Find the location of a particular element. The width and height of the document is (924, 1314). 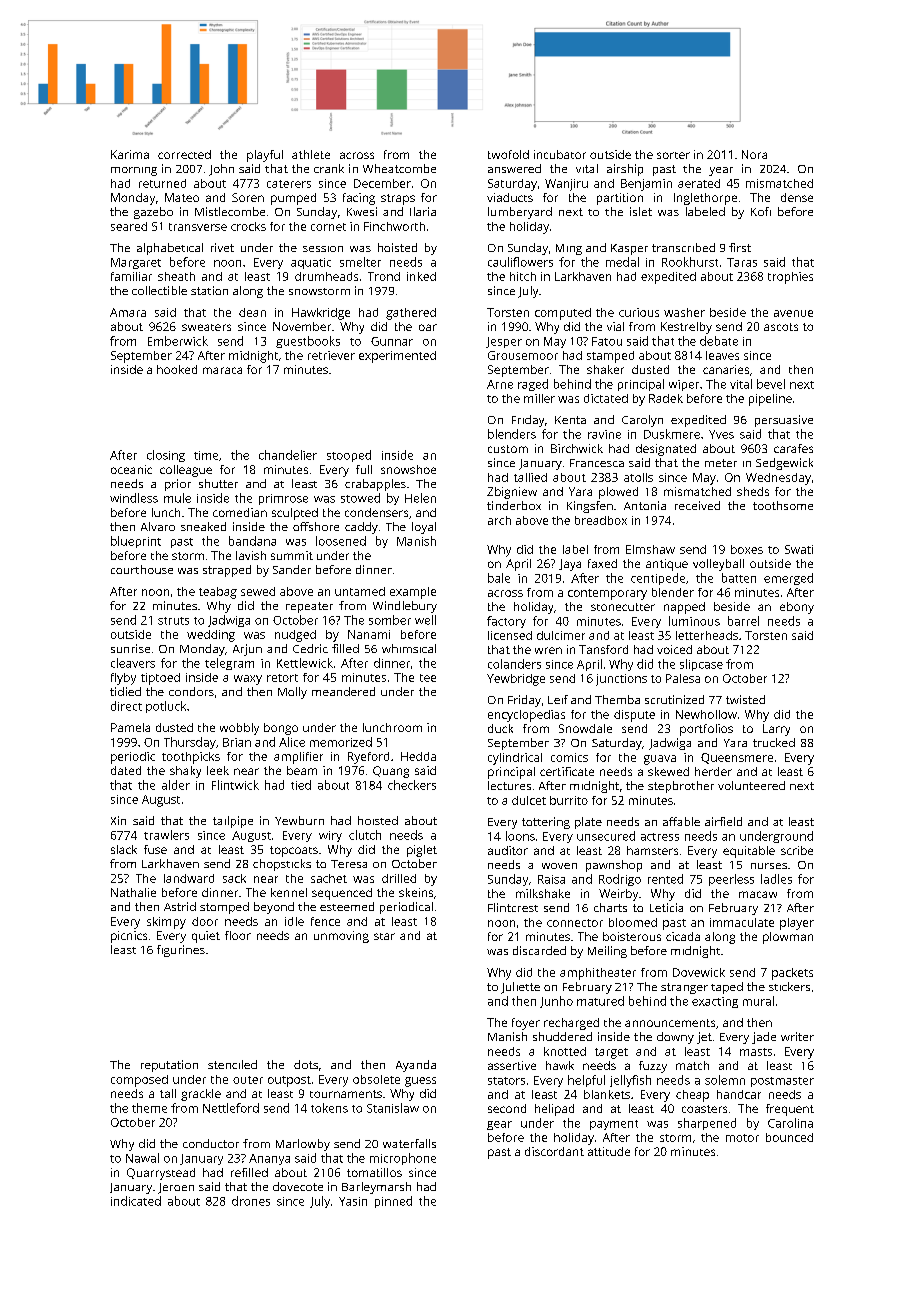

Marlowby is located at coordinates (303, 1145).
